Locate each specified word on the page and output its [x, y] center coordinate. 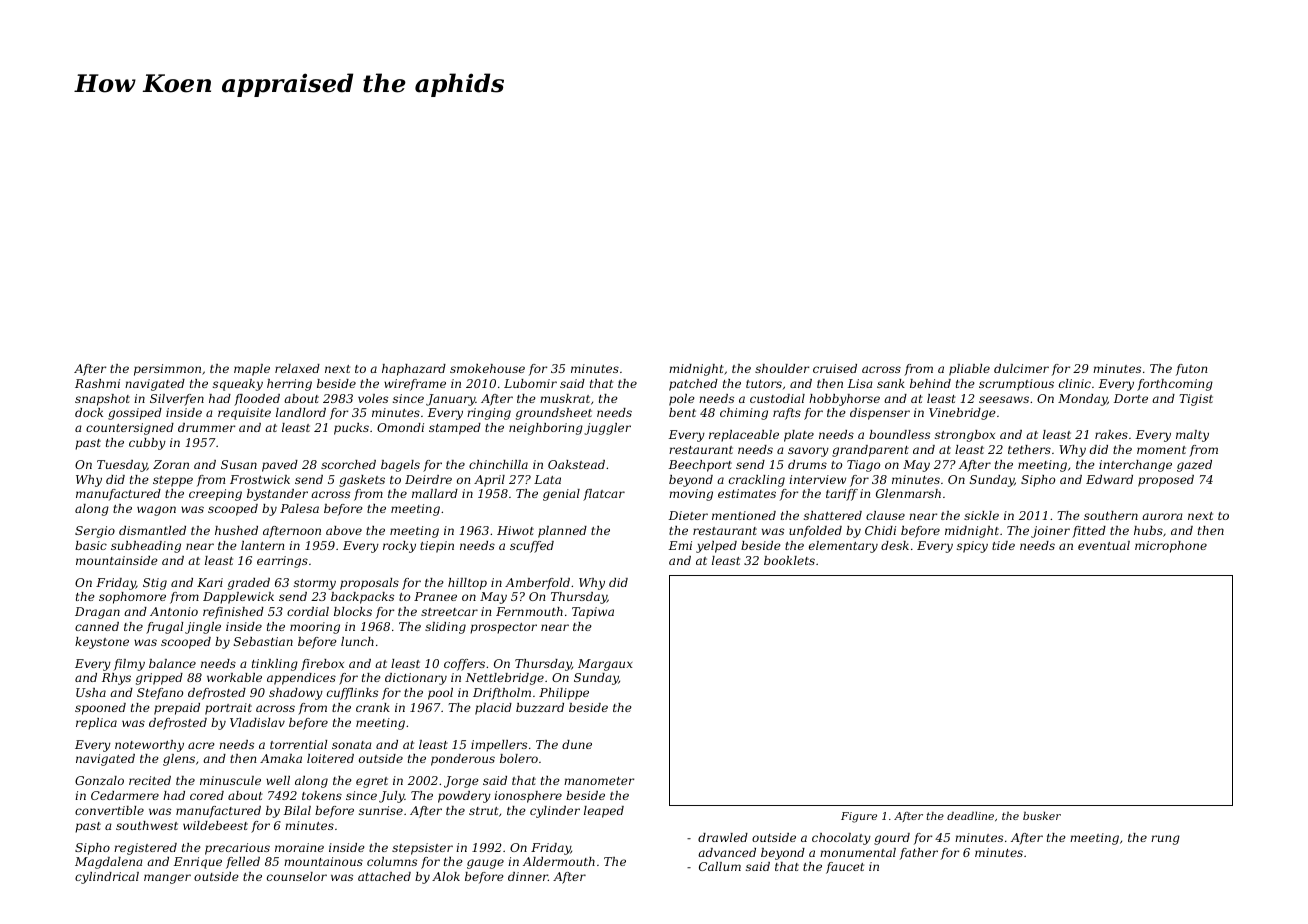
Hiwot [515, 530]
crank [373, 707]
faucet [845, 868]
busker [1042, 815]
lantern [262, 545]
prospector [503, 628]
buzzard [540, 707]
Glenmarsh [908, 493]
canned [97, 626]
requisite [244, 414]
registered [145, 849]
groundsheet [554, 414]
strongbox [965, 436]
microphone [1171, 547]
